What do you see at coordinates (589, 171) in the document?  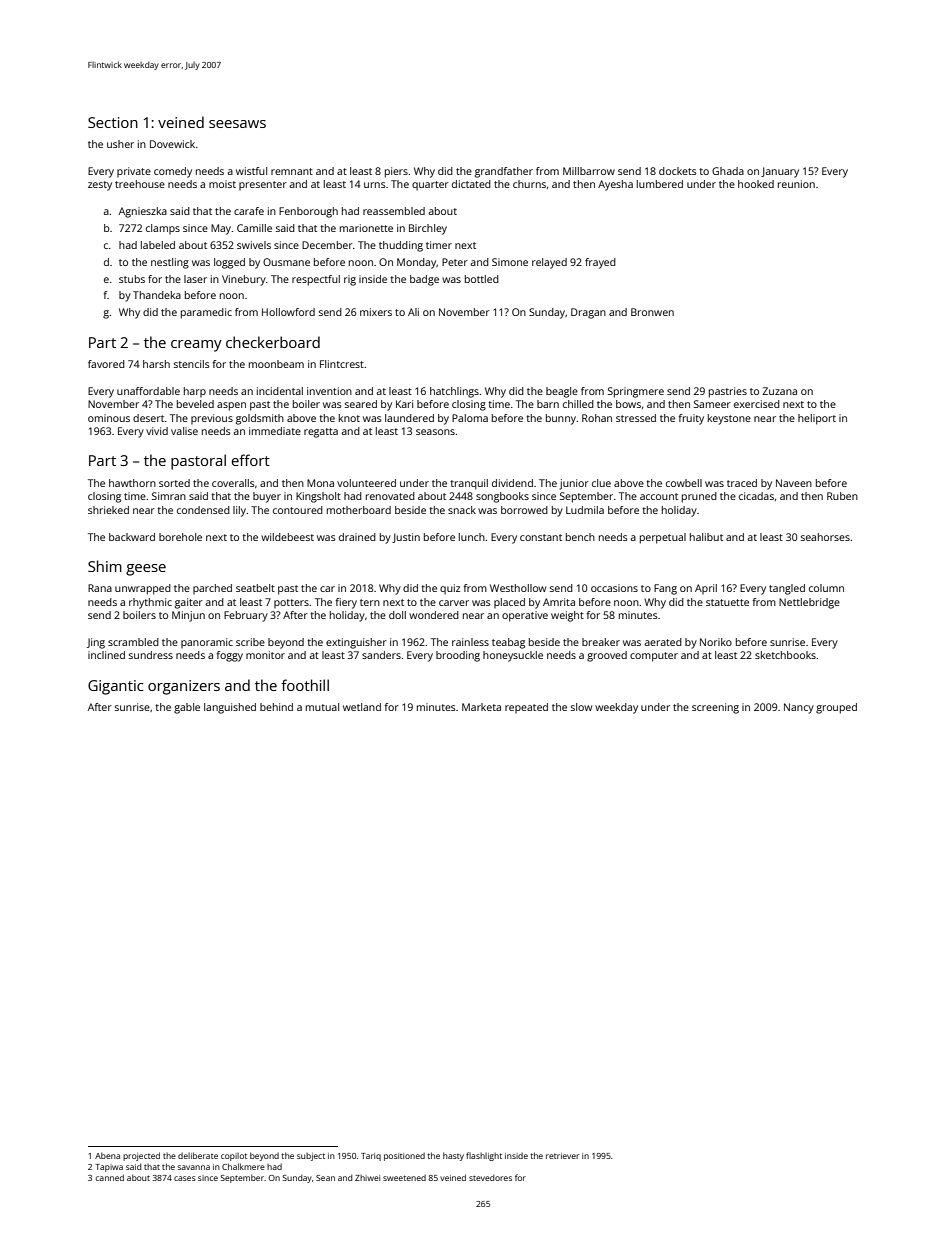 I see `Millbarrow` at bounding box center [589, 171].
